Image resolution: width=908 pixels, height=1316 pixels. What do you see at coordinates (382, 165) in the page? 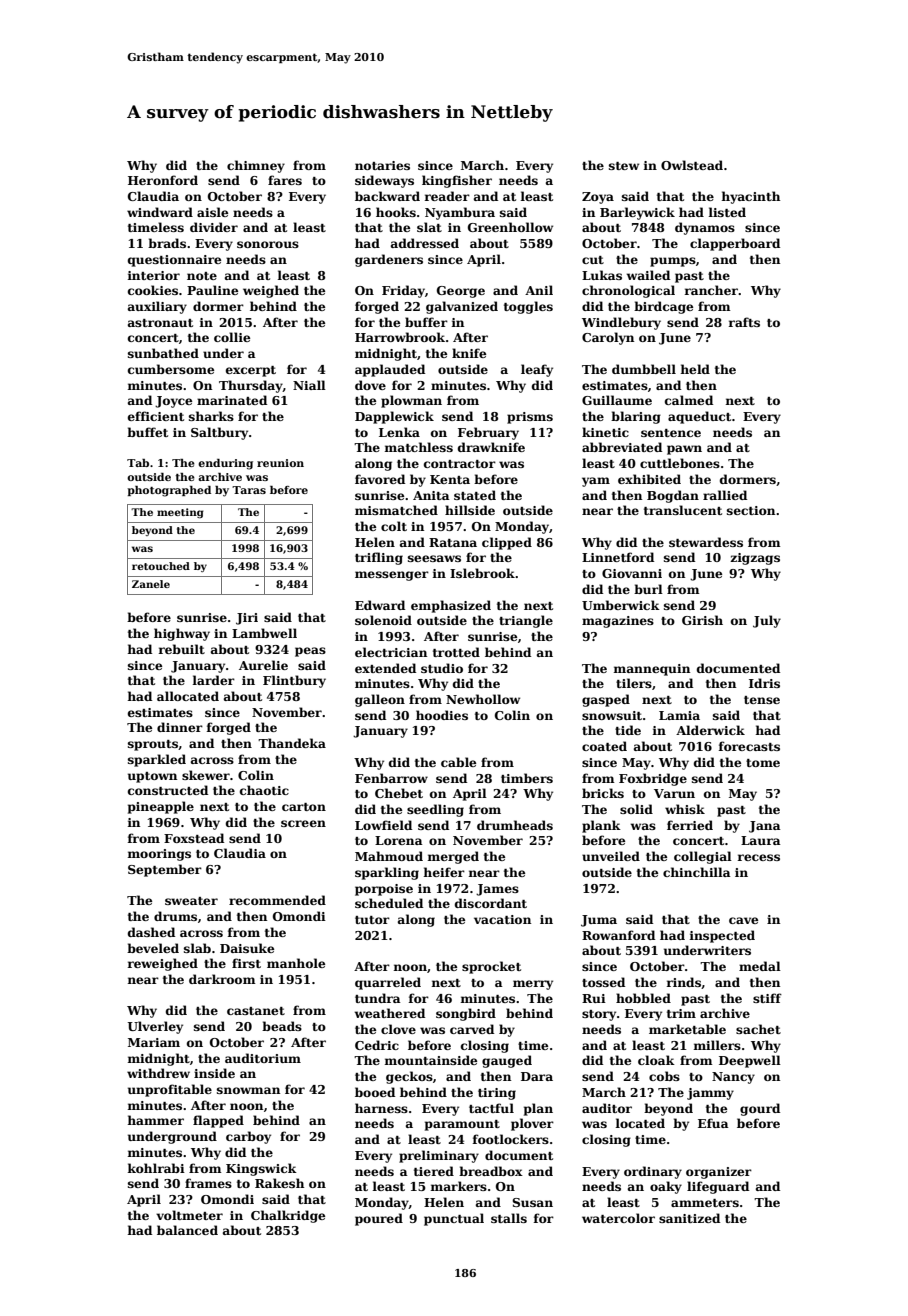
I see `notaries` at bounding box center [382, 165].
